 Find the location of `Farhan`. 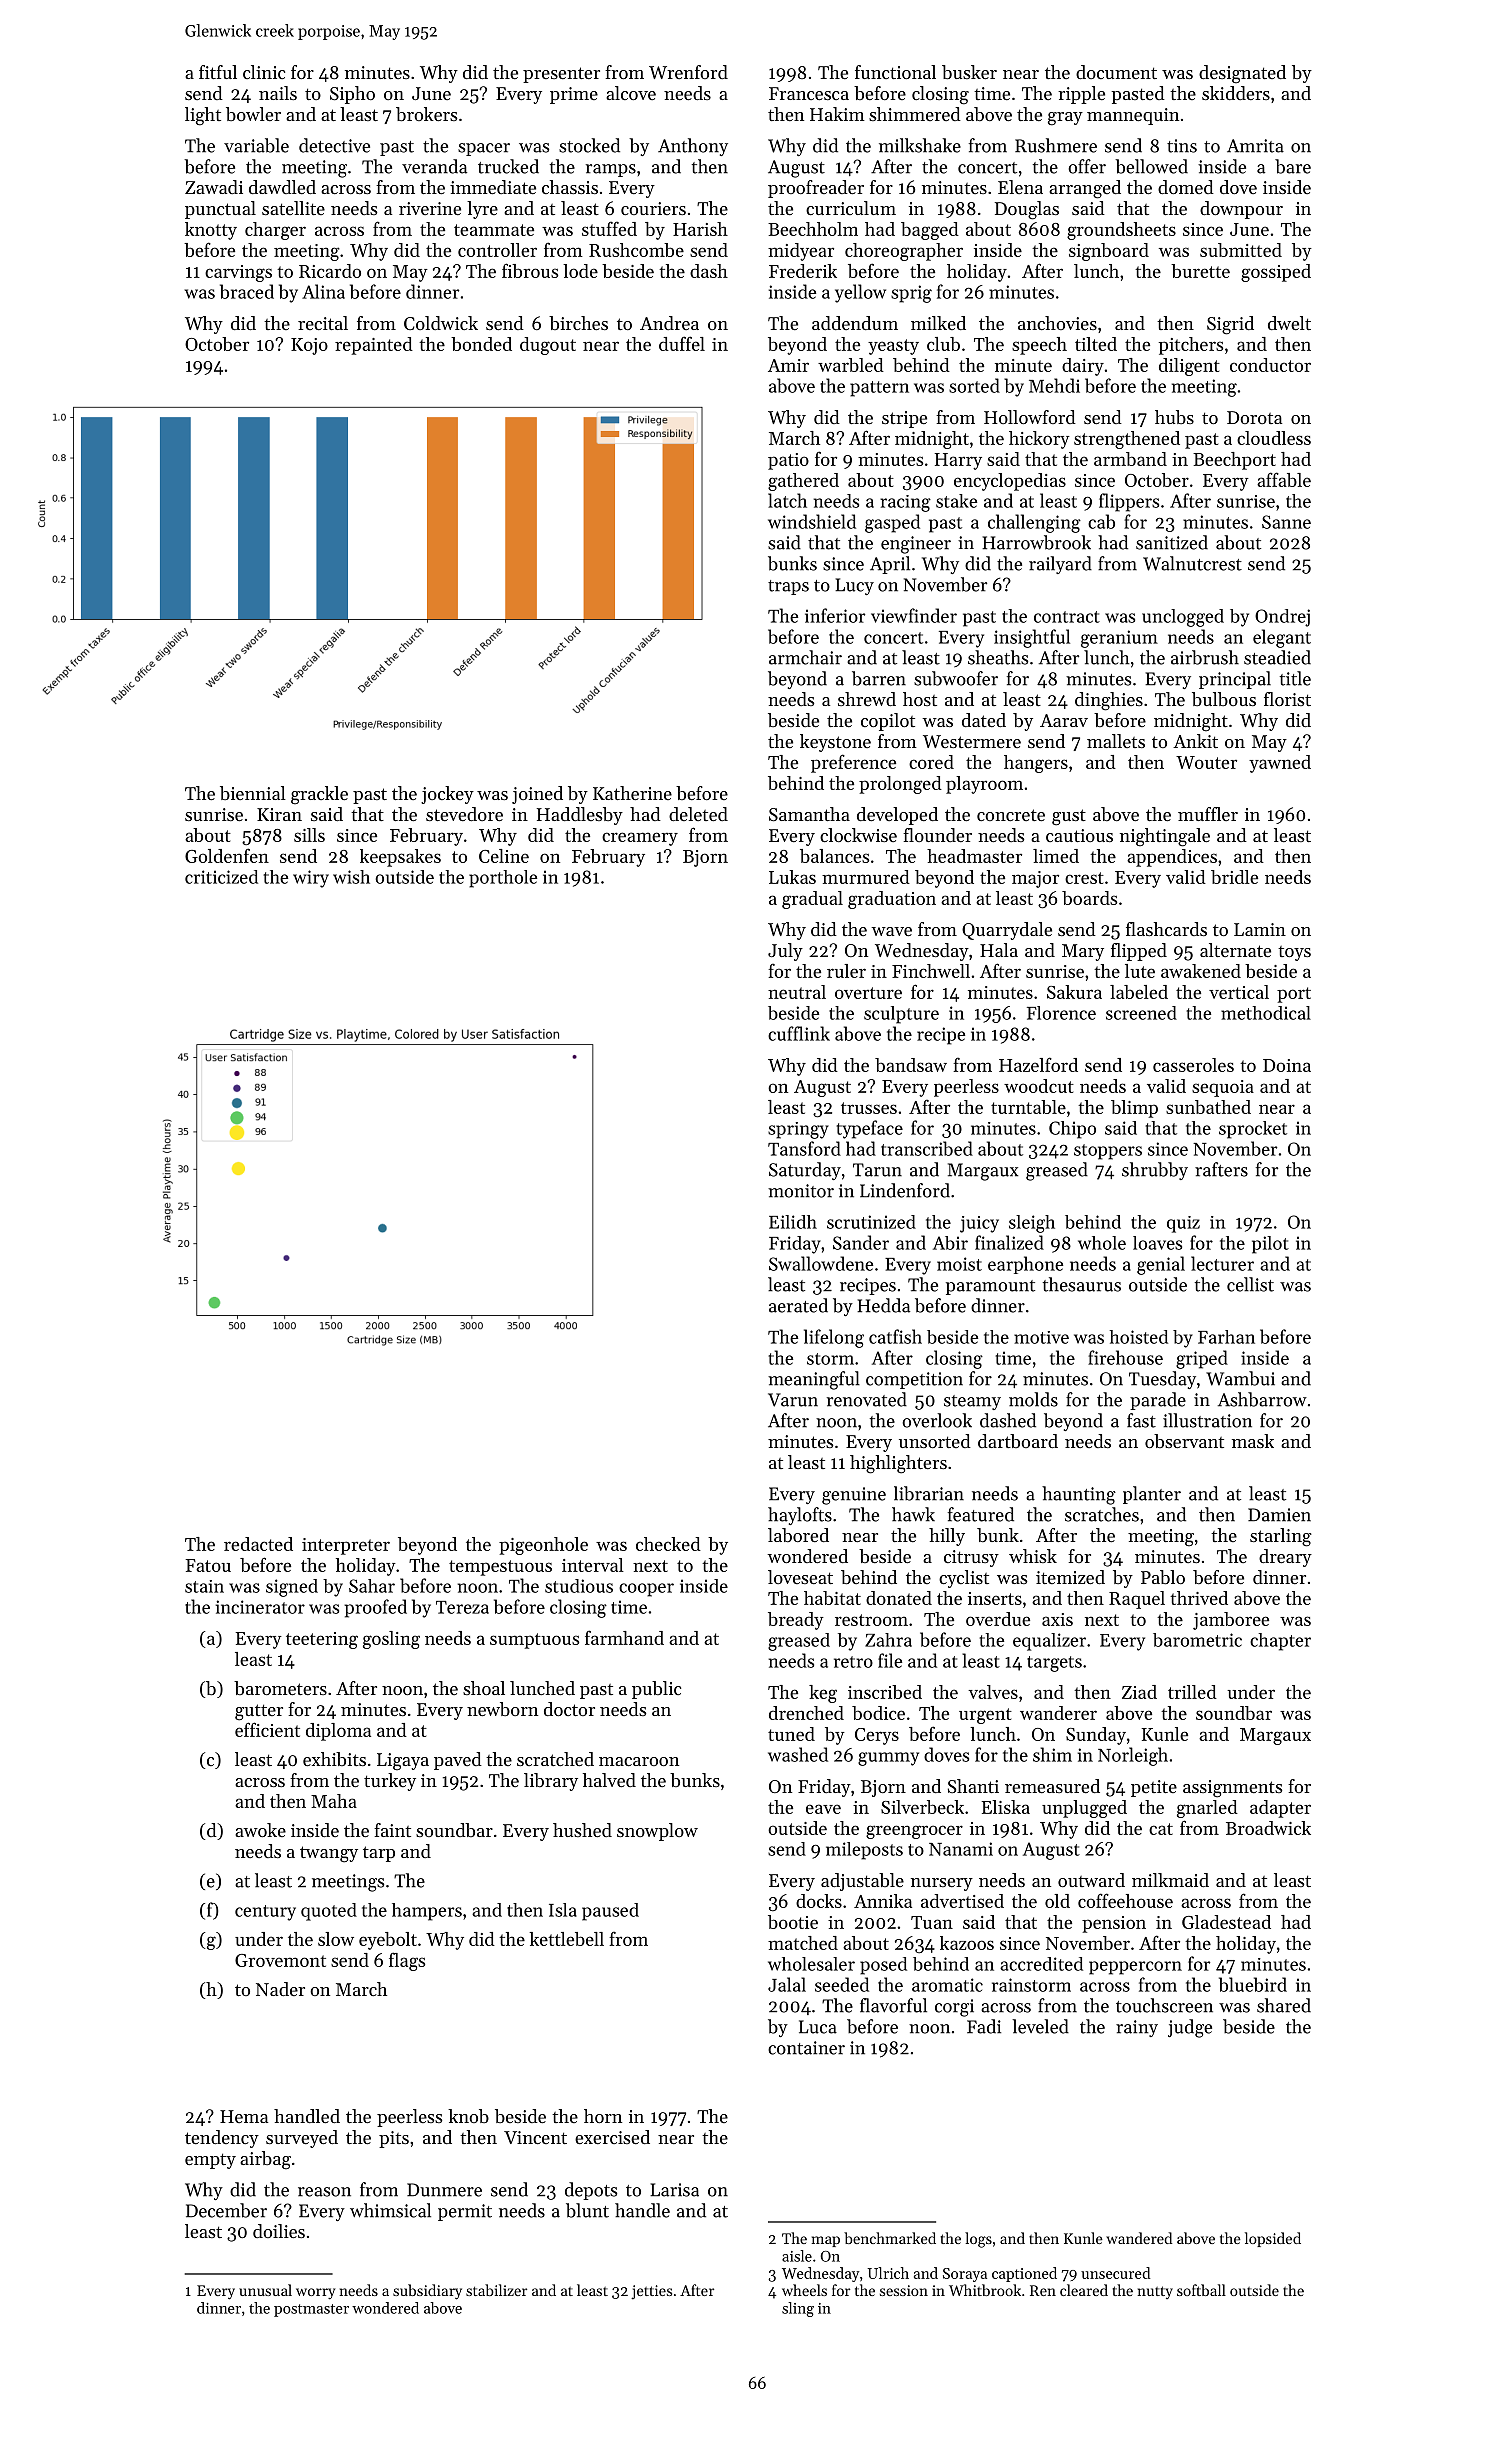

Farhan is located at coordinates (1226, 1337).
